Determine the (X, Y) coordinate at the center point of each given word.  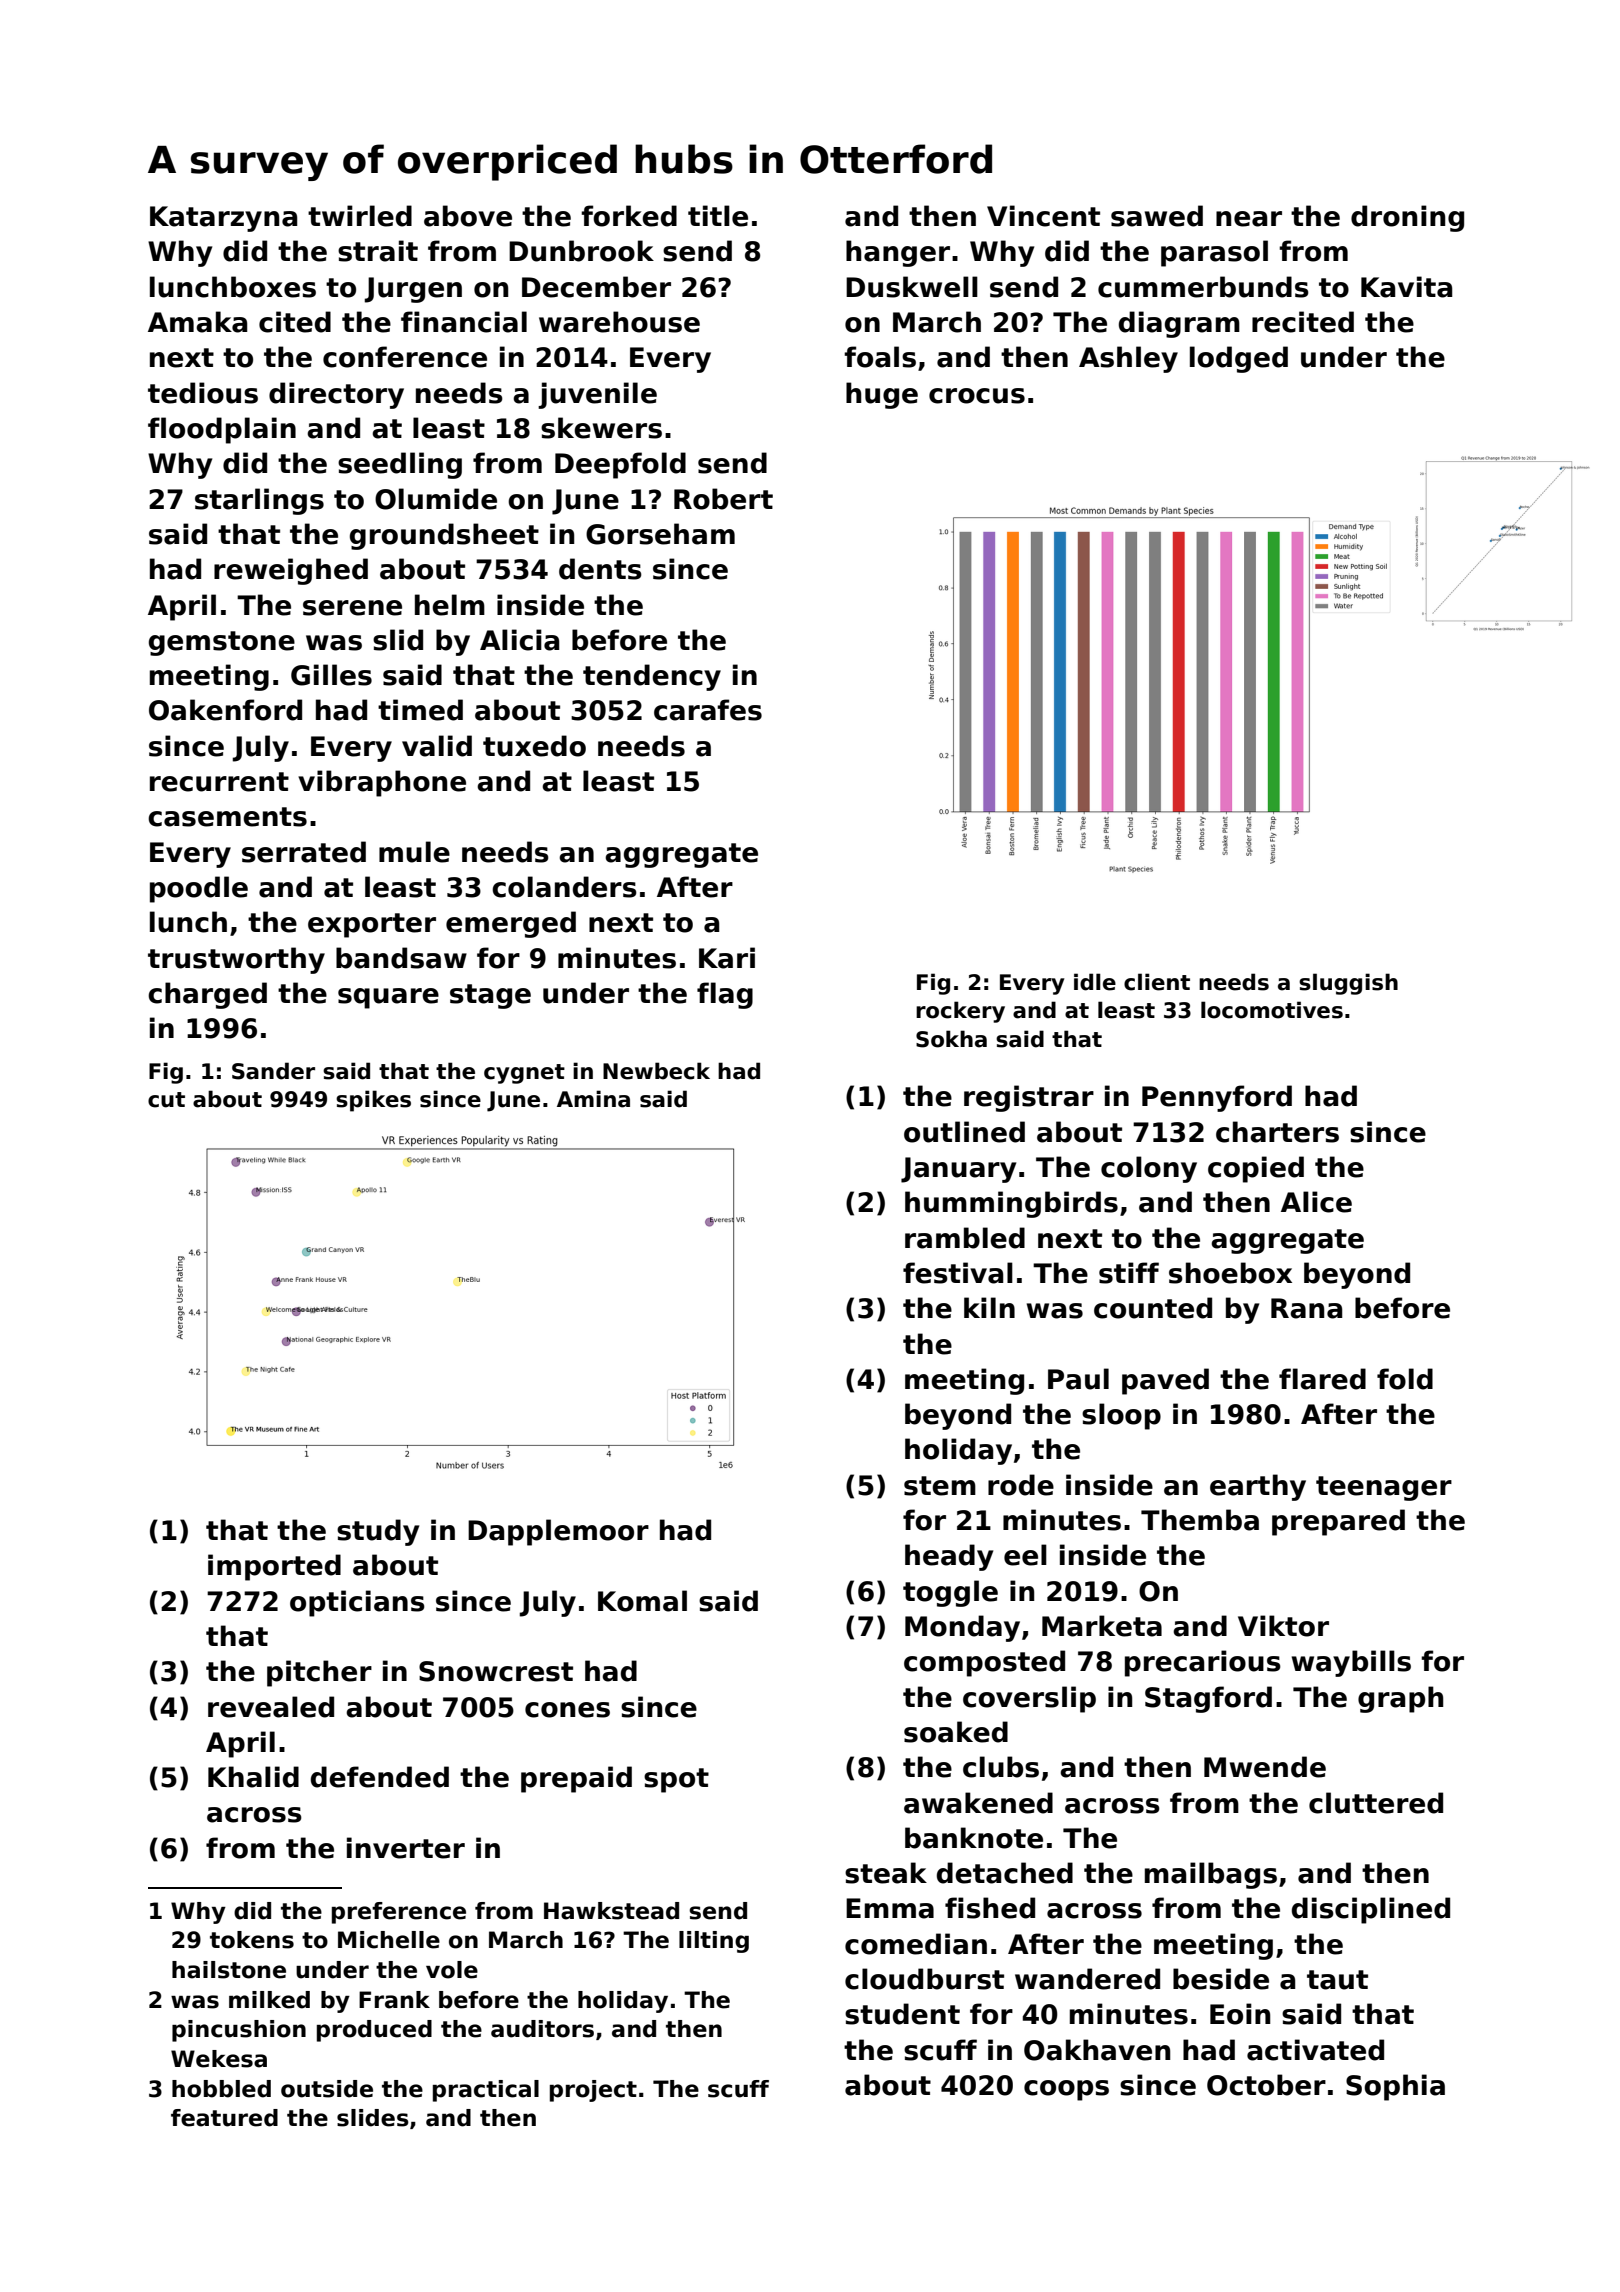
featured (224, 2118)
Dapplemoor (558, 1532)
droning (1407, 218)
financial (464, 322)
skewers (601, 428)
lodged (1239, 359)
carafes (708, 710)
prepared (1338, 1522)
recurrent (219, 782)
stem (940, 1486)
